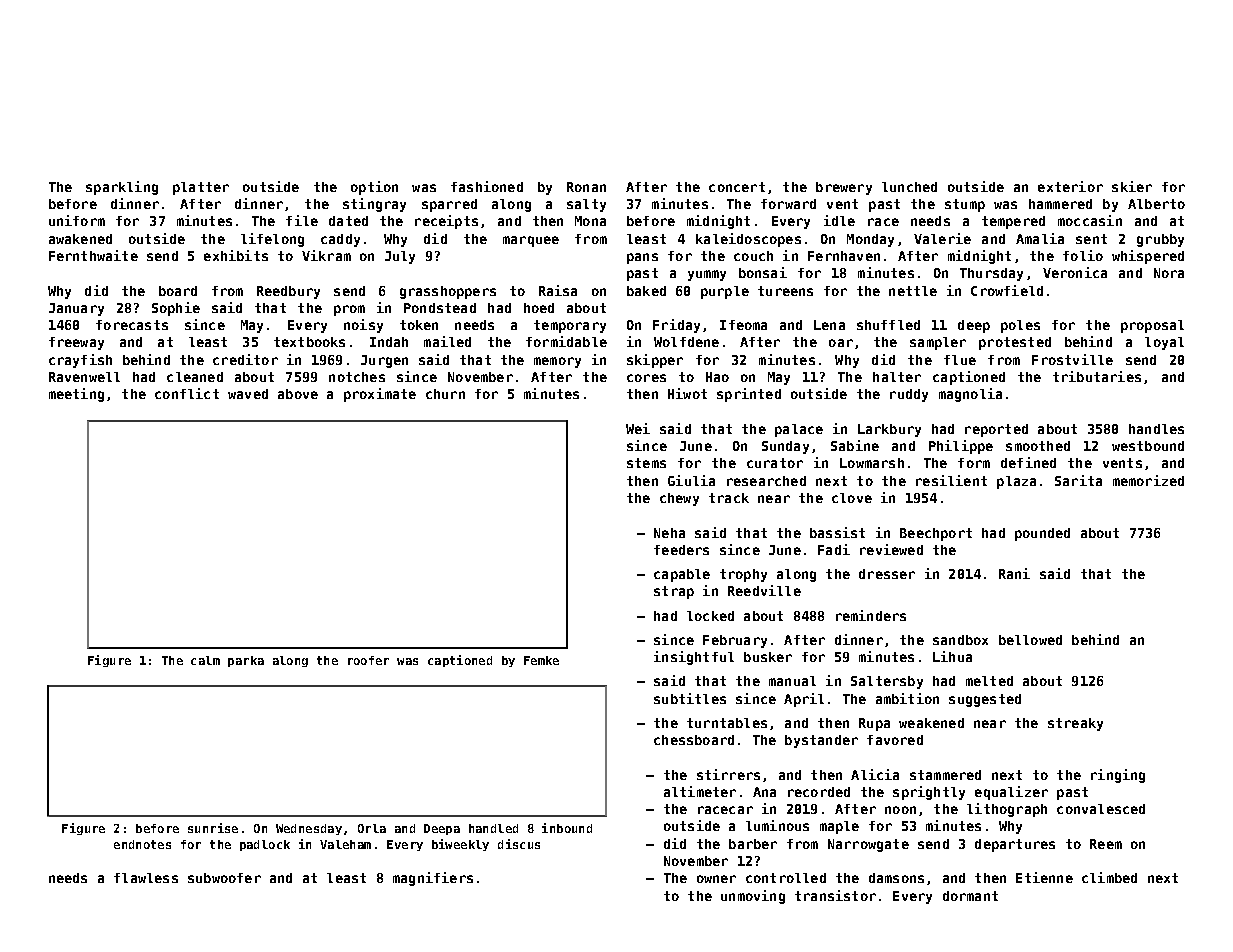 The height and width of the screenshot is (952, 1233). I want to click on meeting, so click(76, 395).
